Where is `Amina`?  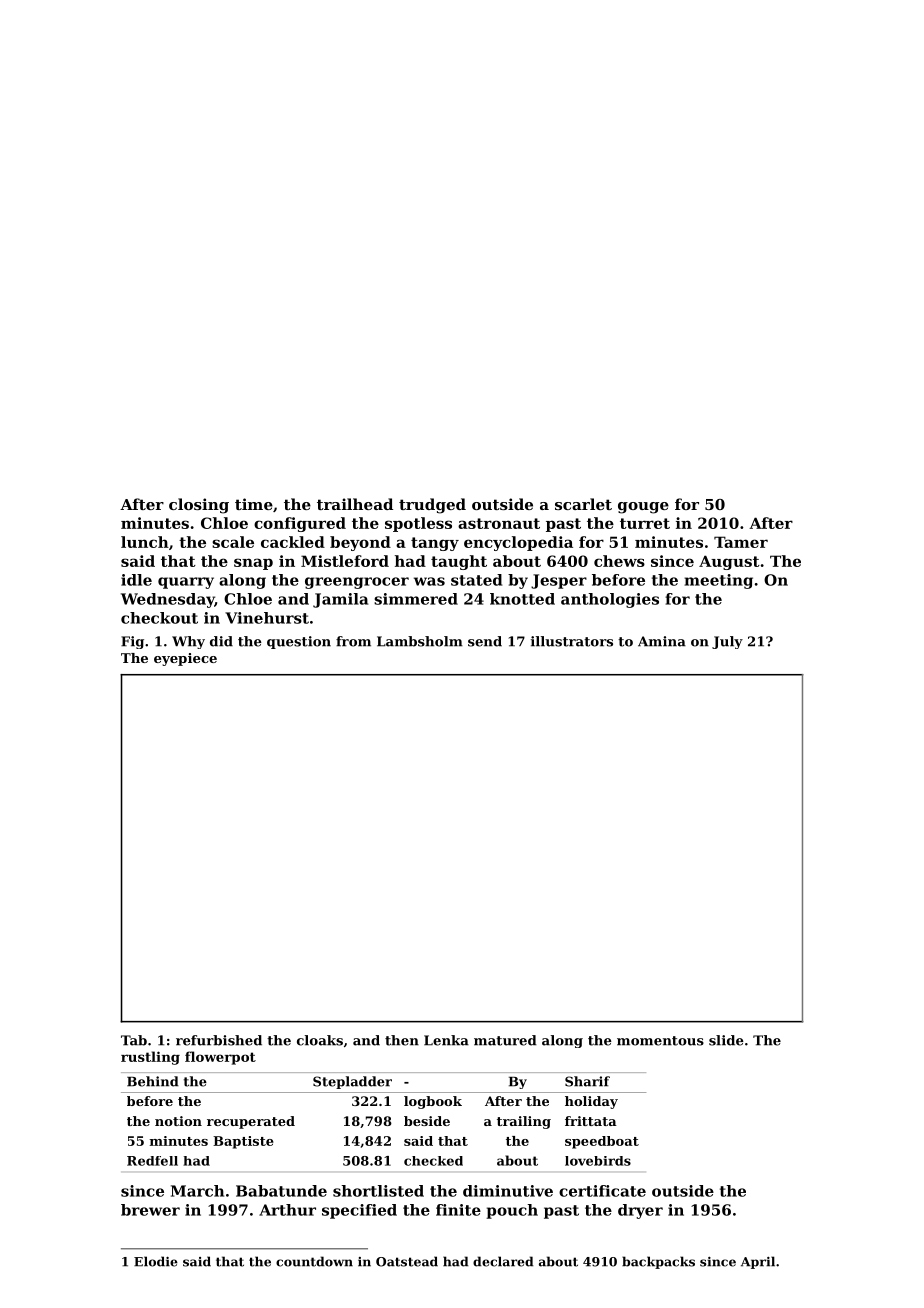
Amina is located at coordinates (662, 641).
